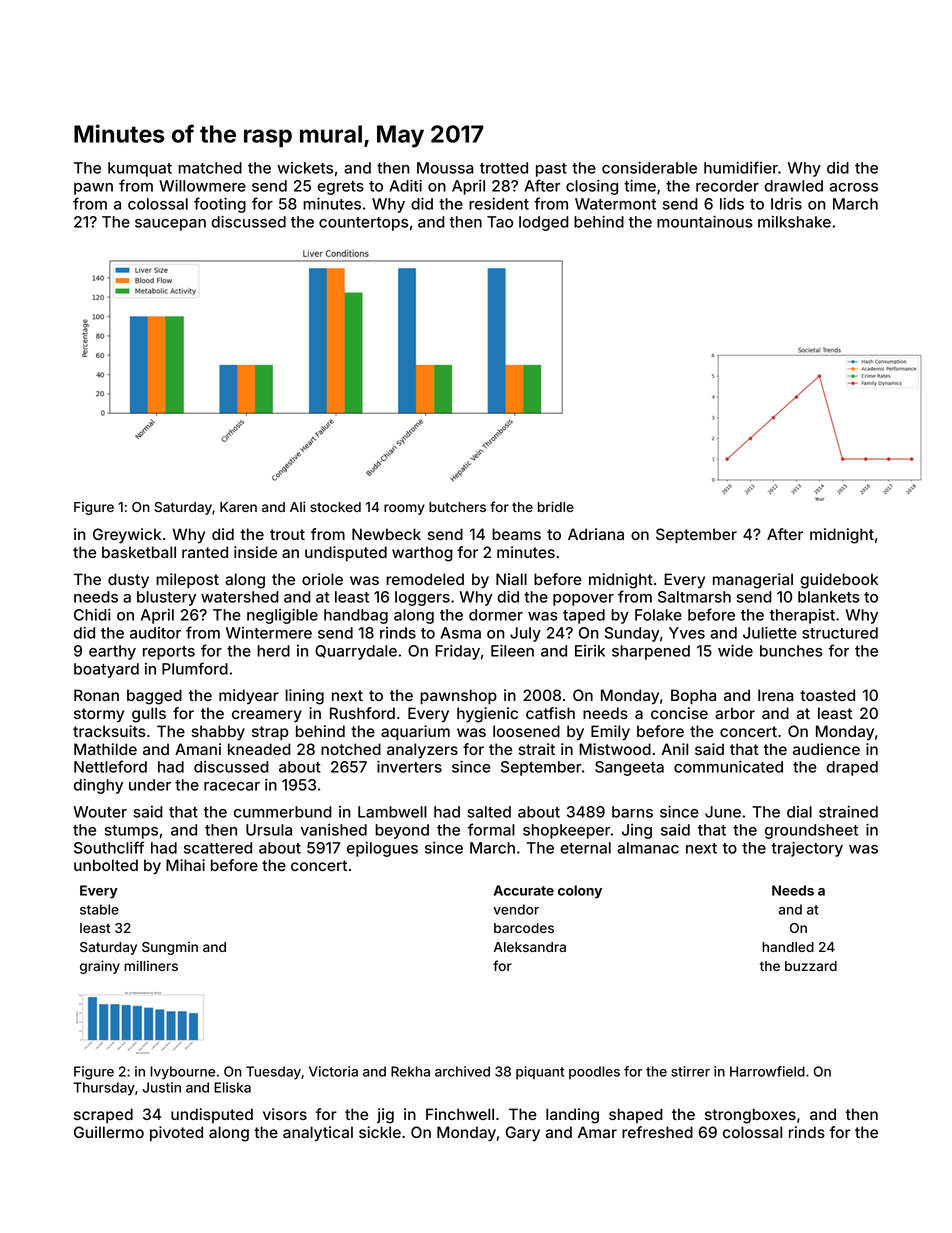 Image resolution: width=952 pixels, height=1233 pixels. Describe the element at coordinates (556, 506) in the image. I see `bridle` at that location.
